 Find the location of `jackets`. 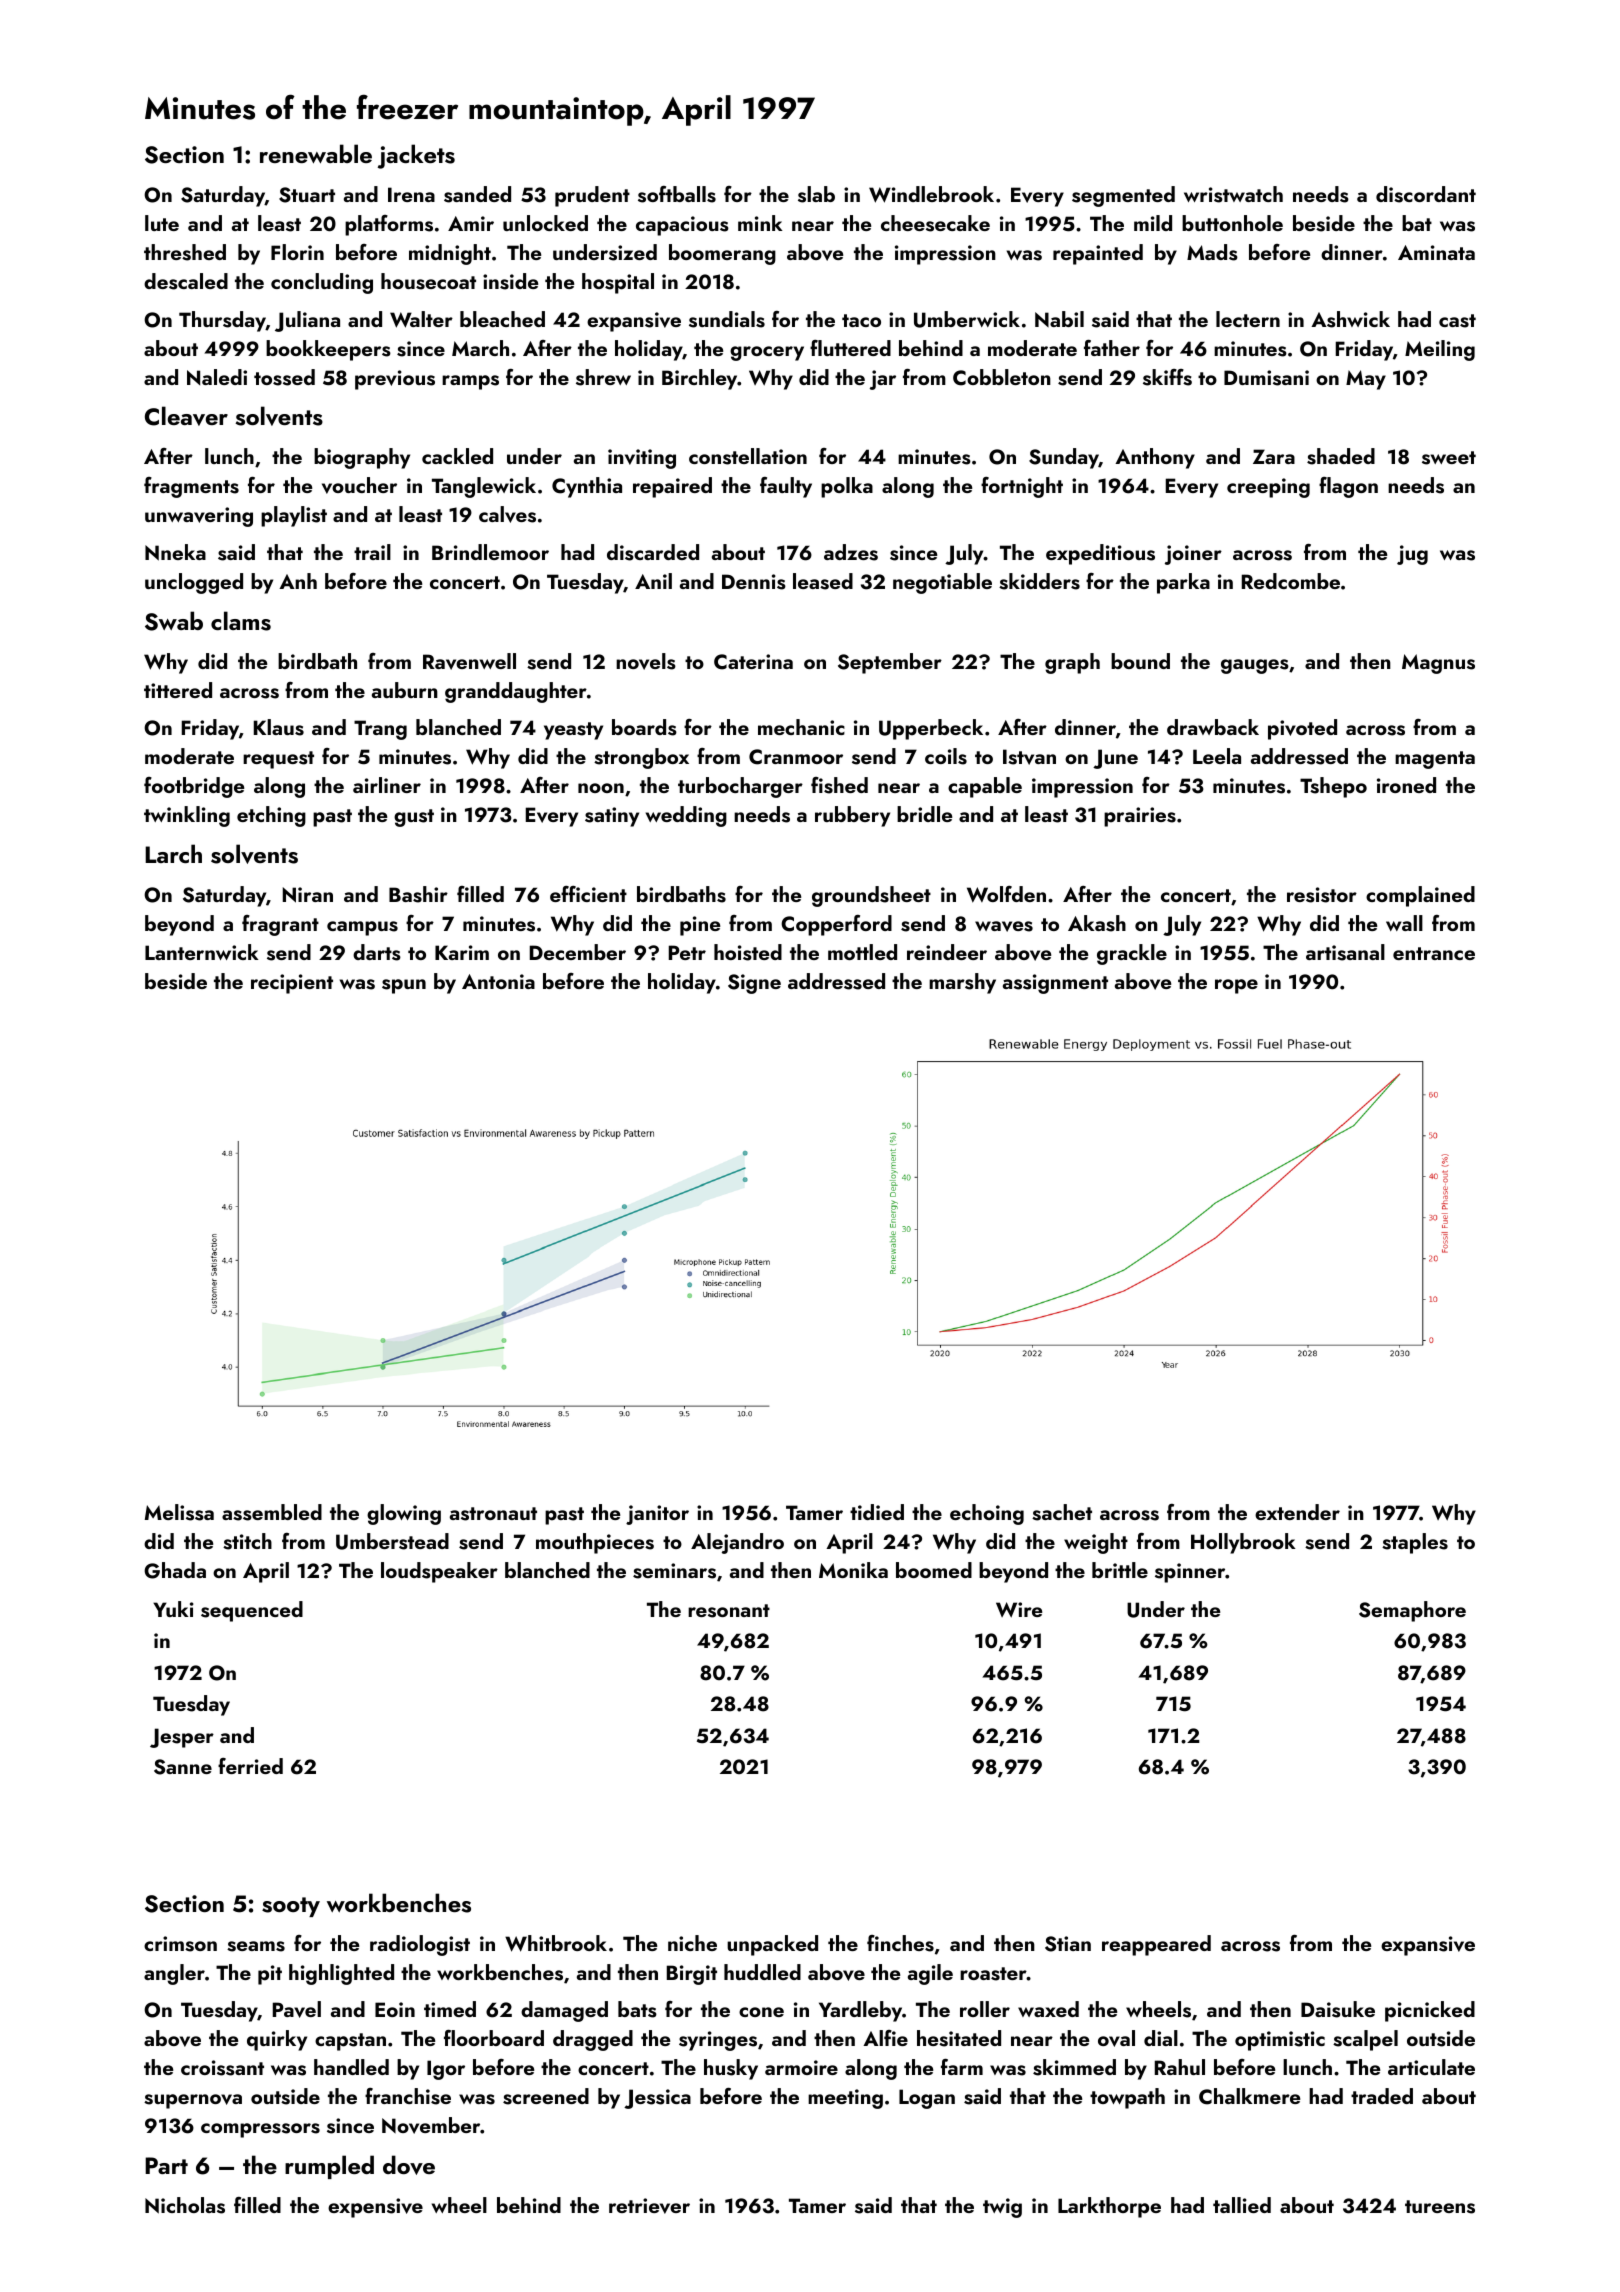

jackets is located at coordinates (416, 156).
